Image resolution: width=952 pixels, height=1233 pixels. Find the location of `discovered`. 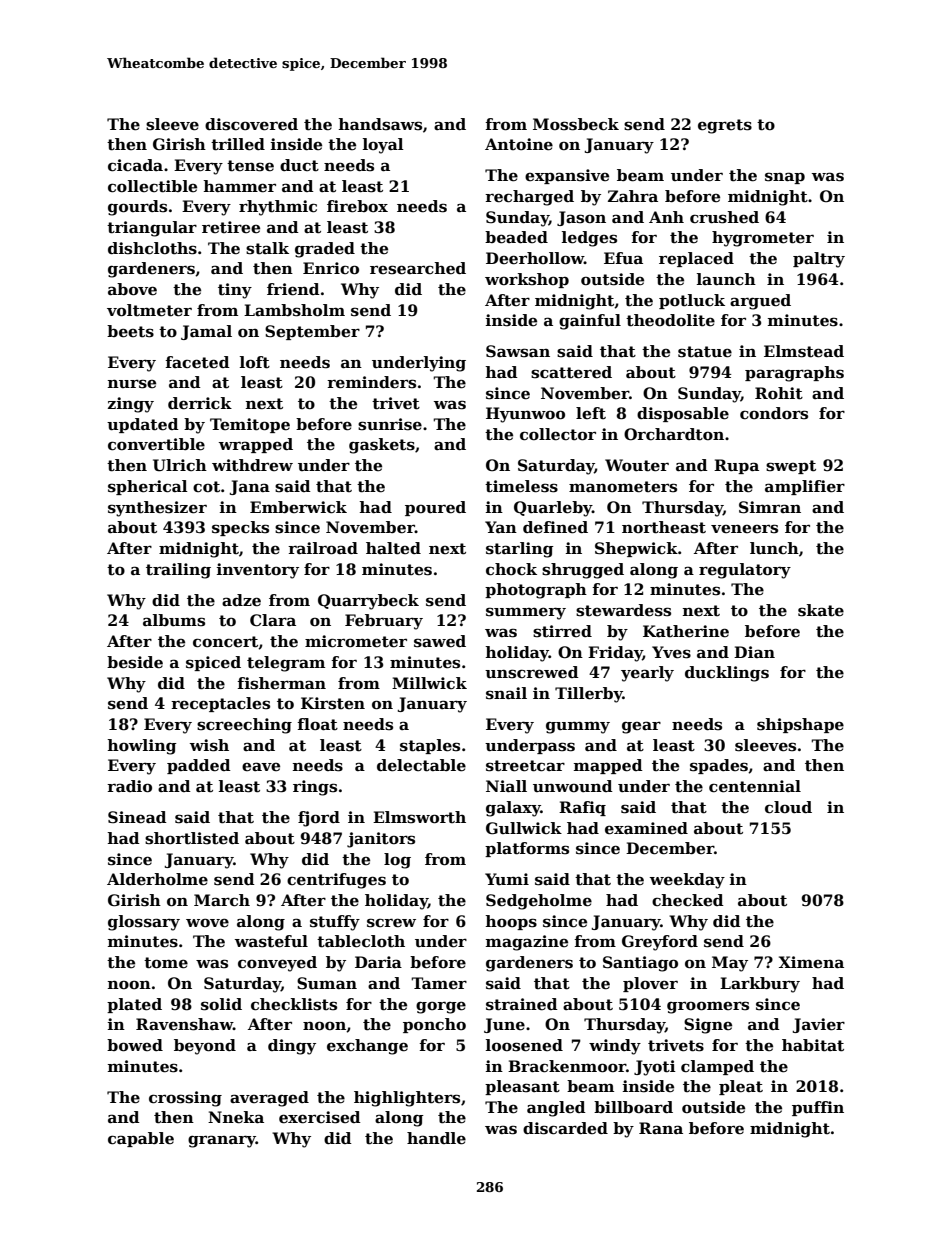

discovered is located at coordinates (251, 124).
